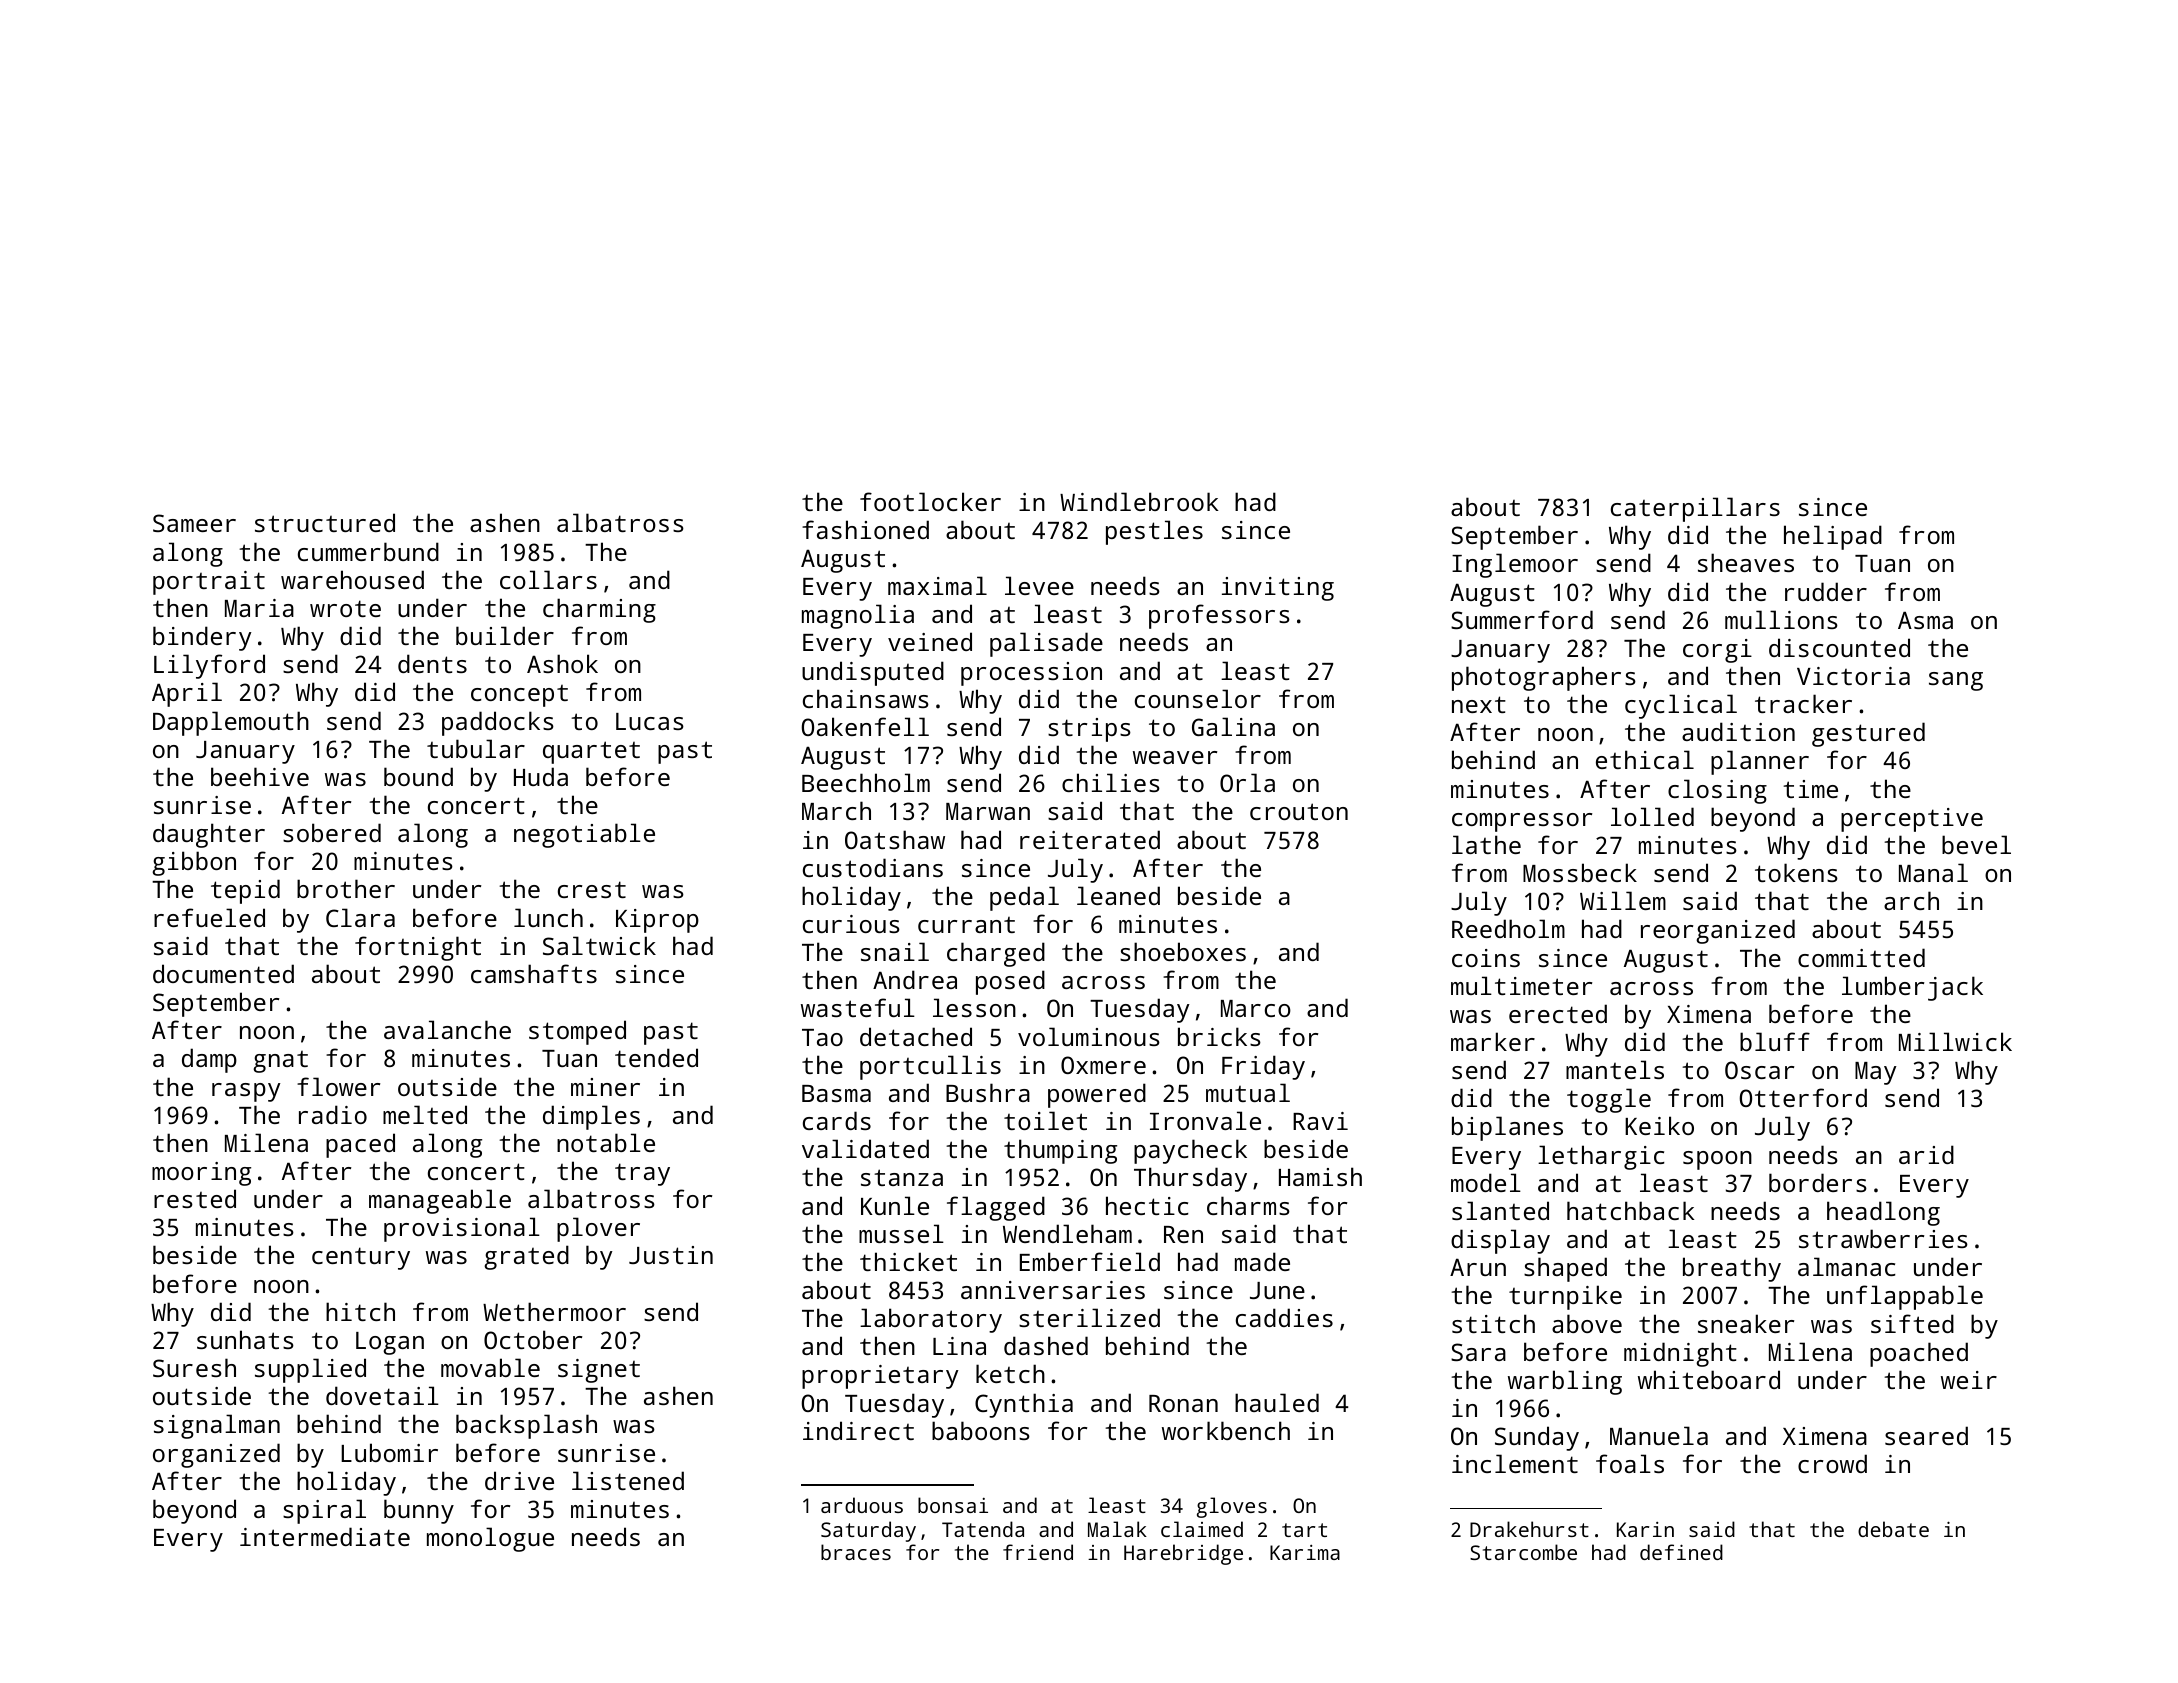 Image resolution: width=2178 pixels, height=1683 pixels. I want to click on coins, so click(1486, 958).
